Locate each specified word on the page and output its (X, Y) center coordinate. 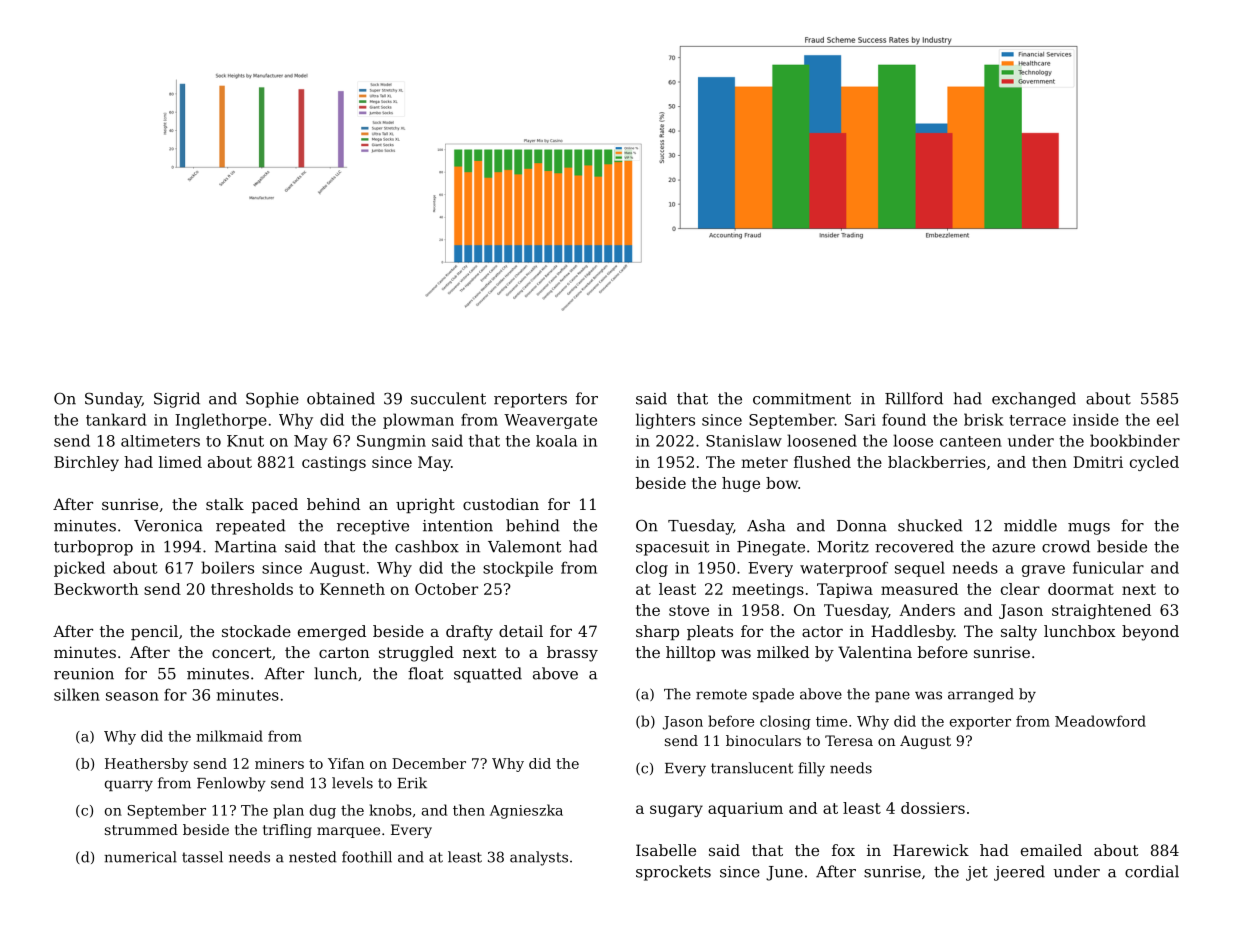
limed (180, 462)
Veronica (168, 526)
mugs (1089, 529)
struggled (416, 654)
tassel (202, 857)
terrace (1037, 420)
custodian (501, 504)
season (132, 696)
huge (741, 484)
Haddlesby (912, 633)
